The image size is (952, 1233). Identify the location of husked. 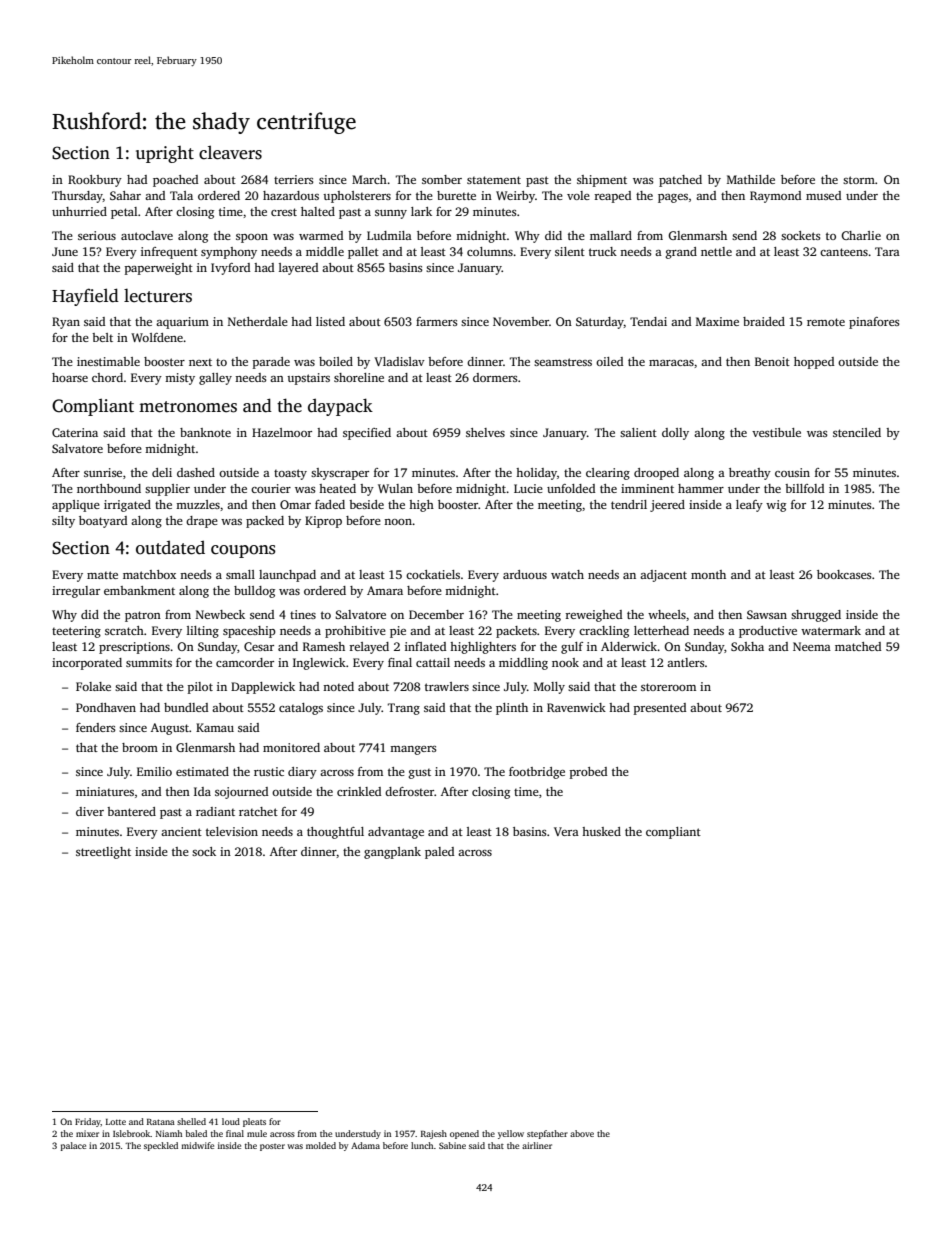
(601, 831).
